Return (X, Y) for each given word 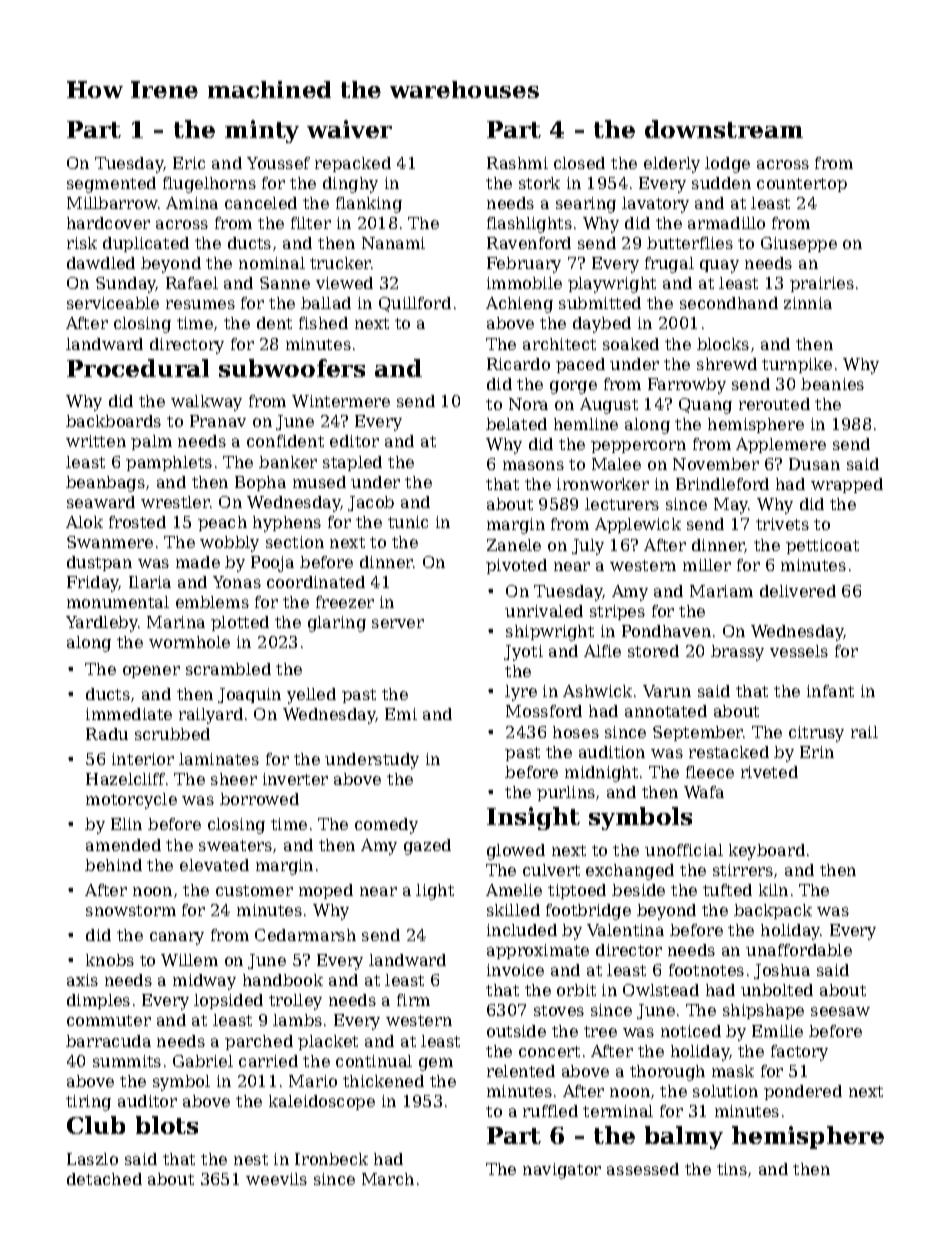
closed (579, 163)
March (388, 1179)
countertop (802, 185)
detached (104, 1179)
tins (732, 1169)
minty (262, 131)
